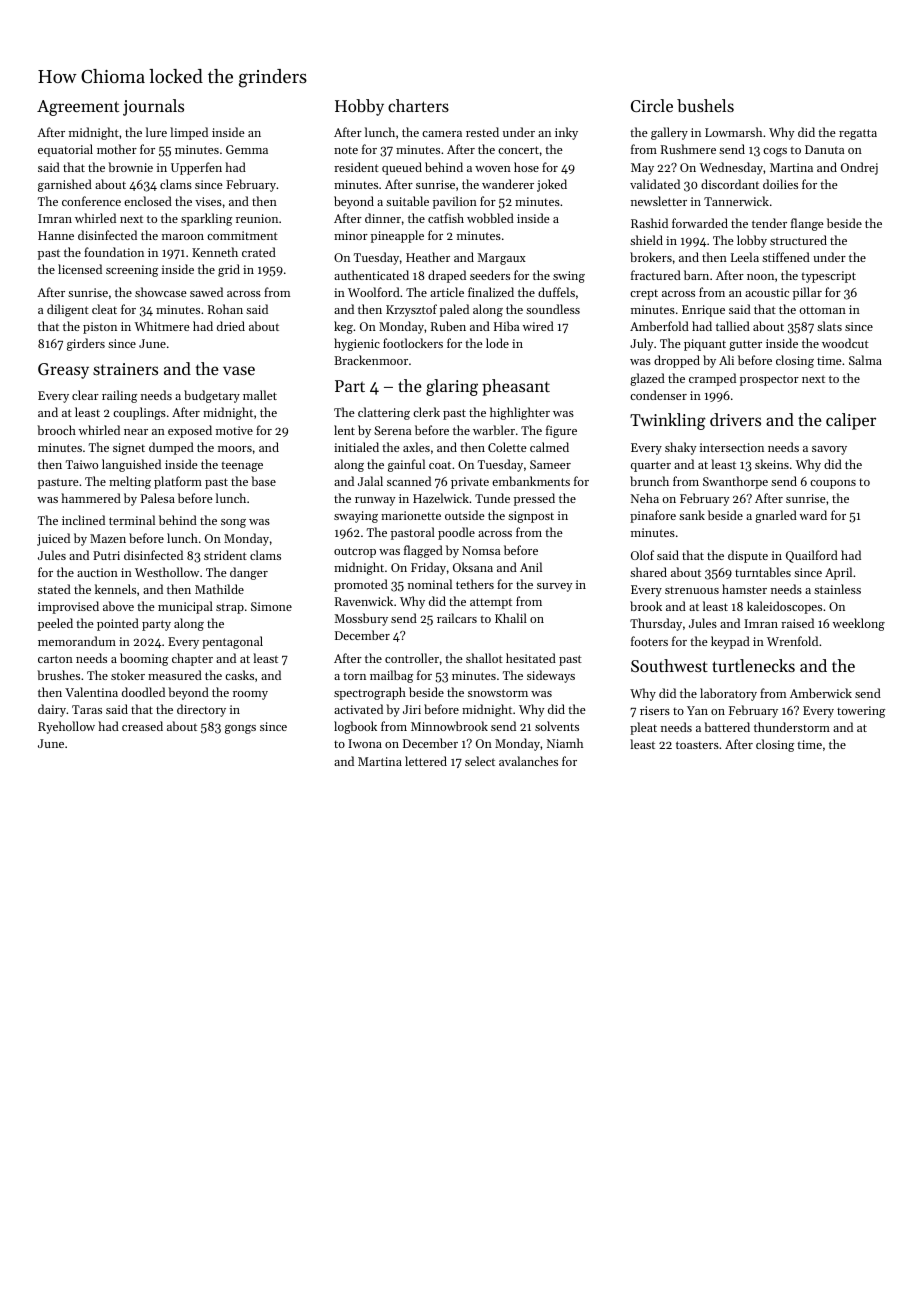  What do you see at coordinates (412, 709) in the page?
I see `Jiri` at bounding box center [412, 709].
